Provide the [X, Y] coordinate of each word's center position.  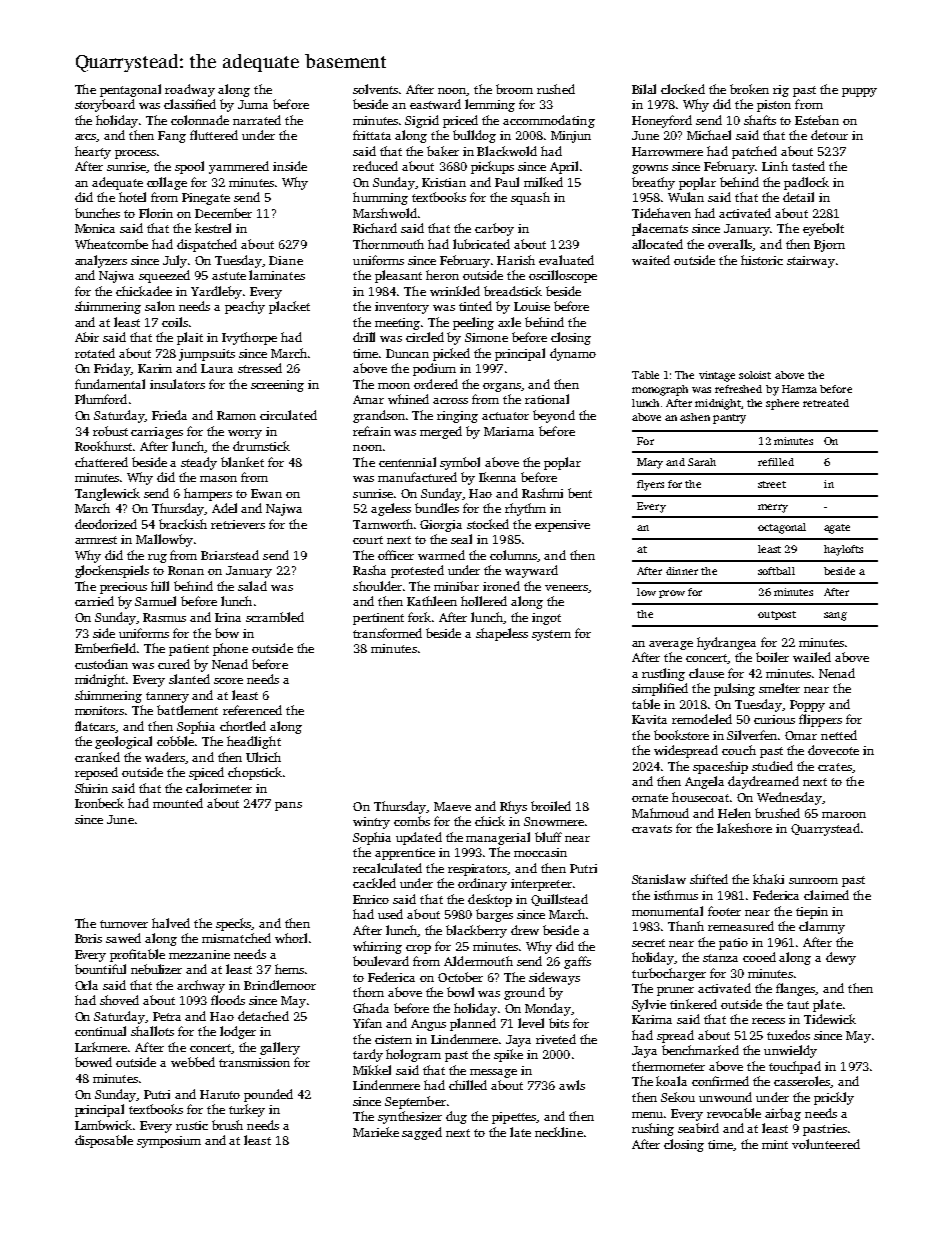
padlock [806, 183]
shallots [152, 1031]
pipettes [514, 1118]
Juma [253, 104]
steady [199, 463]
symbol [460, 463]
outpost [777, 615]
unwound [725, 1097]
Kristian [444, 182]
